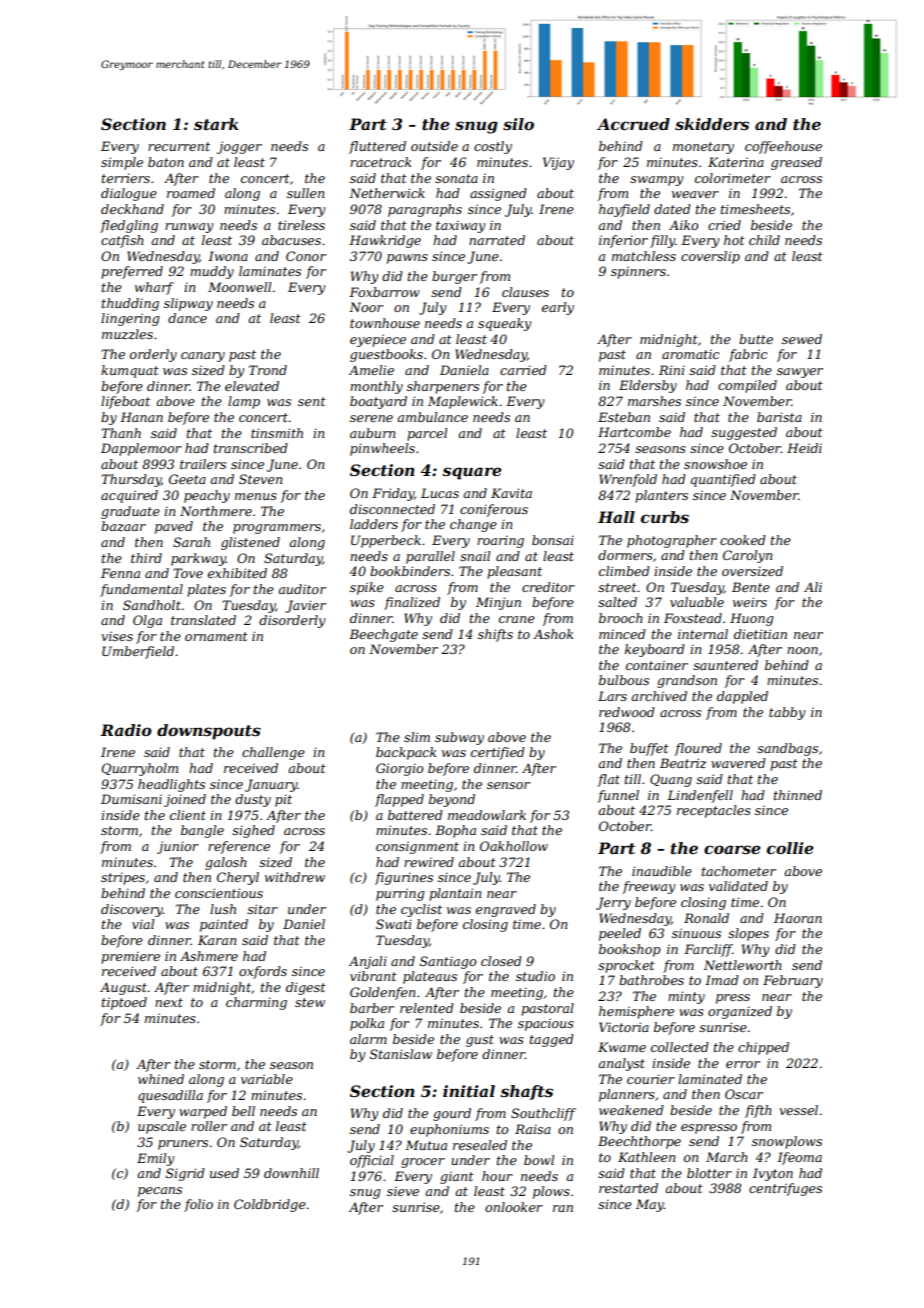 The width and height of the screenshot is (924, 1308). I want to click on Accrued, so click(633, 124).
